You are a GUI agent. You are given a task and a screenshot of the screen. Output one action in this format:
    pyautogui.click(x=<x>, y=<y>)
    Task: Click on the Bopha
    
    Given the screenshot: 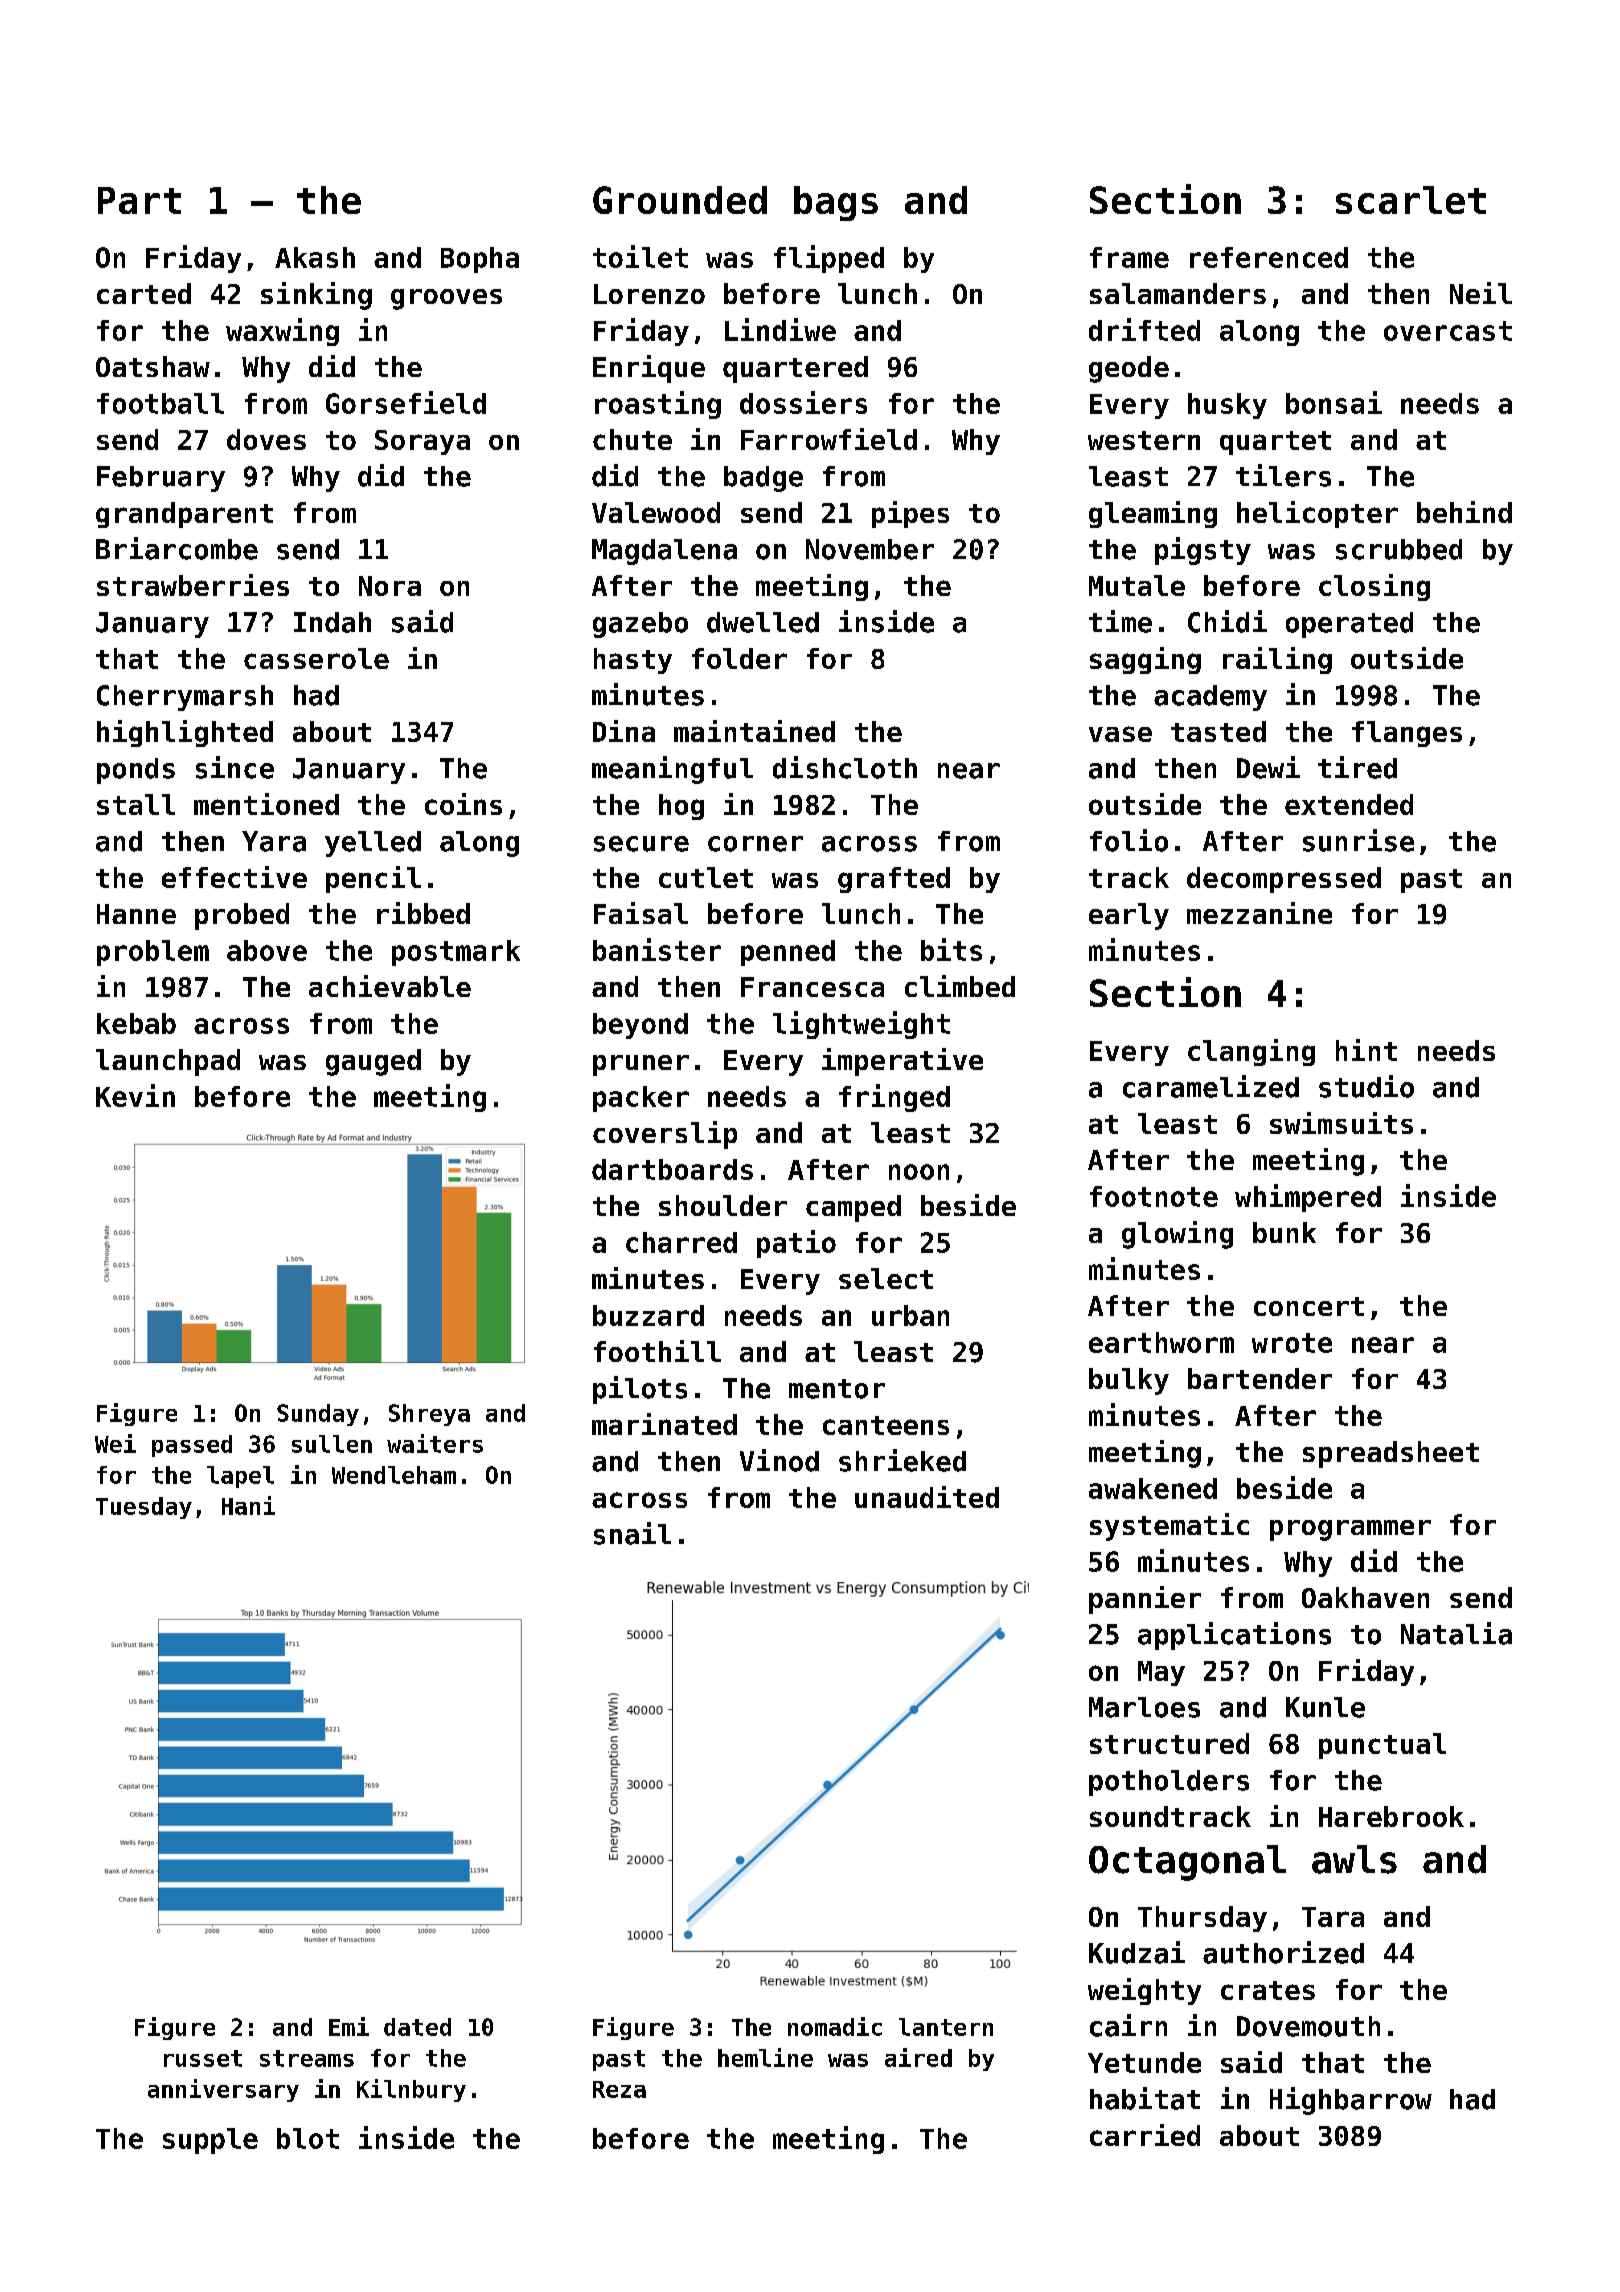 What is the action you would take?
    pyautogui.click(x=480, y=260)
